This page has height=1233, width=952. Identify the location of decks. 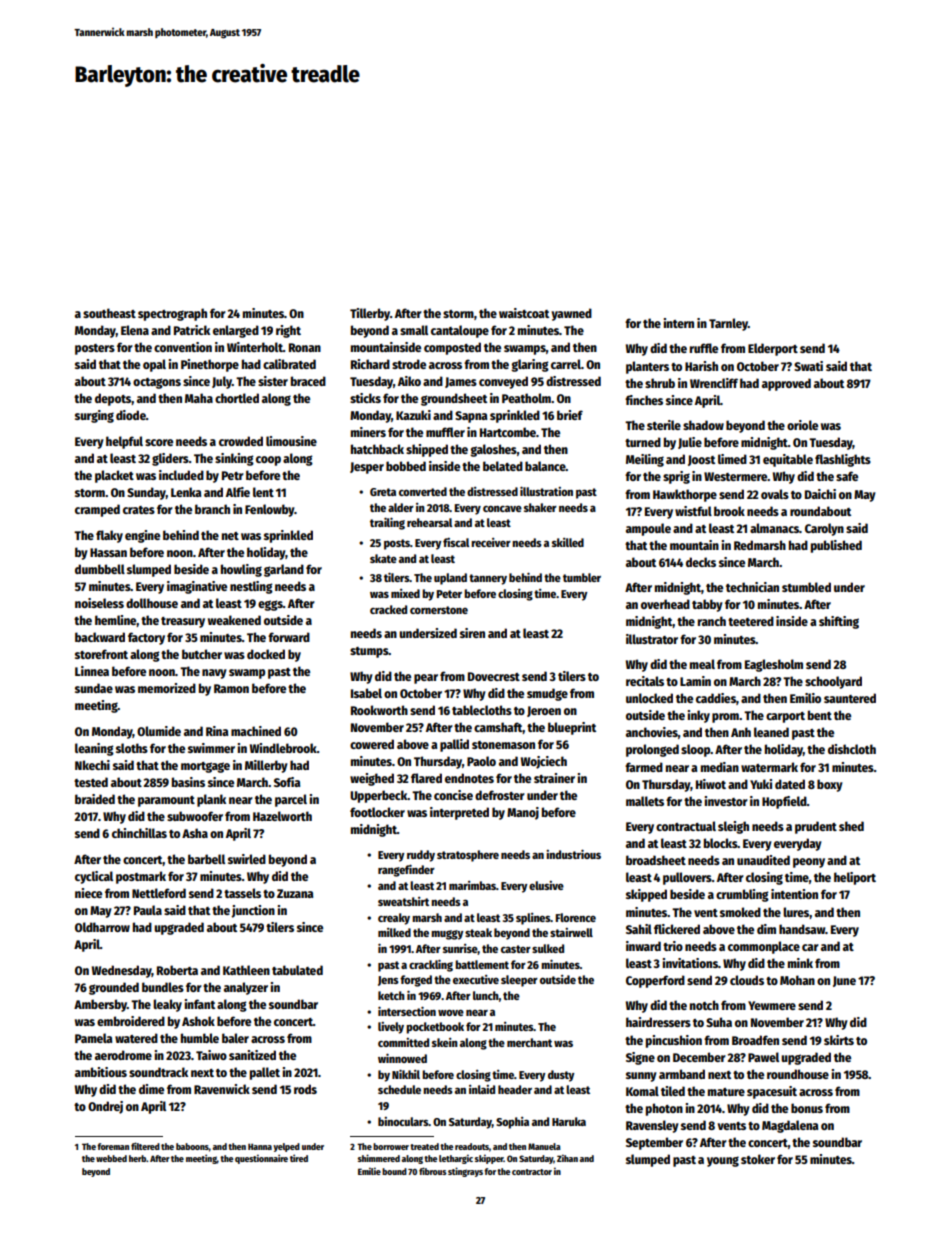
(701, 562).
